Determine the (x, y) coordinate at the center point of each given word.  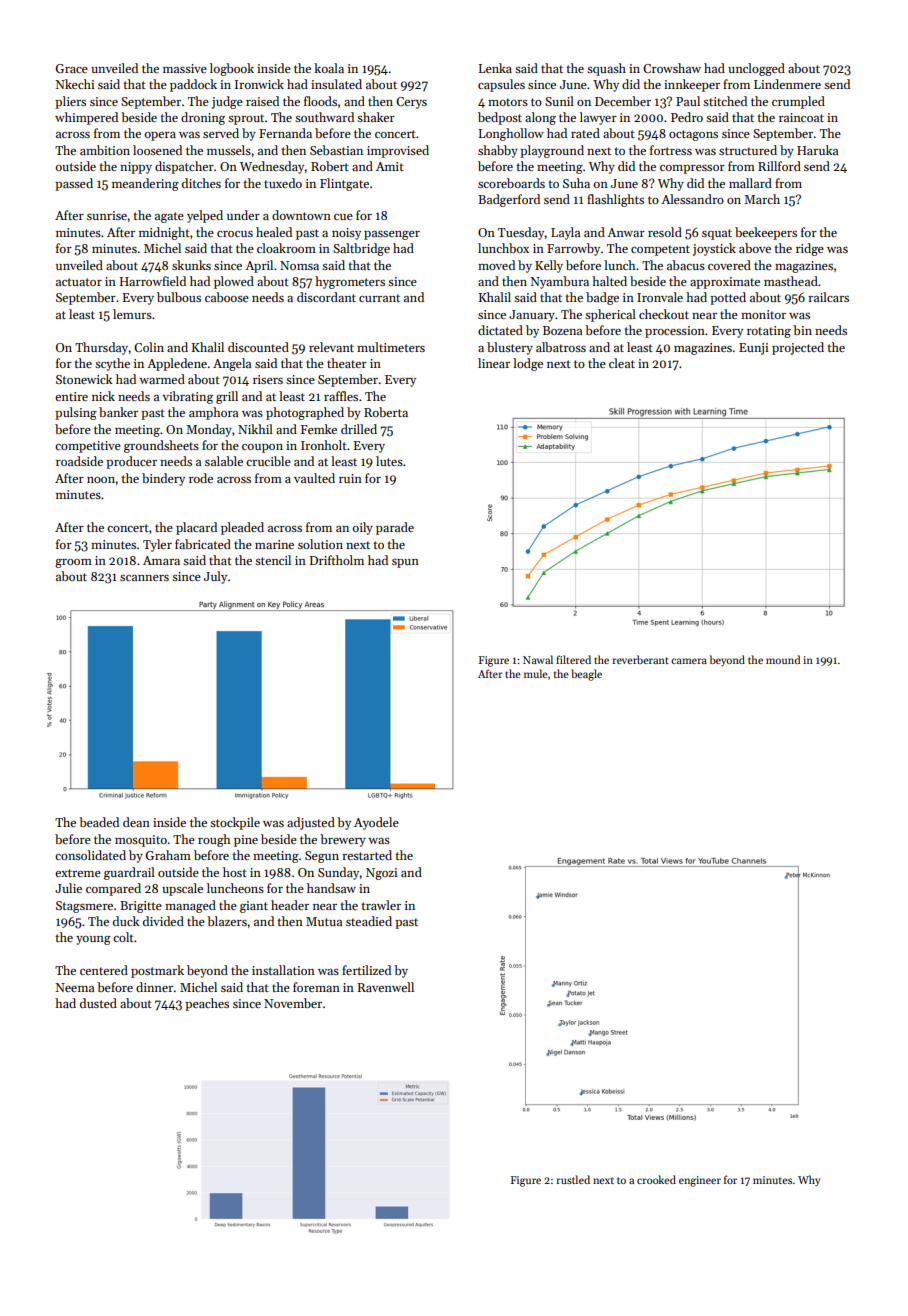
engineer (700, 1181)
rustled (573, 1179)
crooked (656, 1179)
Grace (72, 68)
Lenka (495, 68)
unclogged (756, 69)
